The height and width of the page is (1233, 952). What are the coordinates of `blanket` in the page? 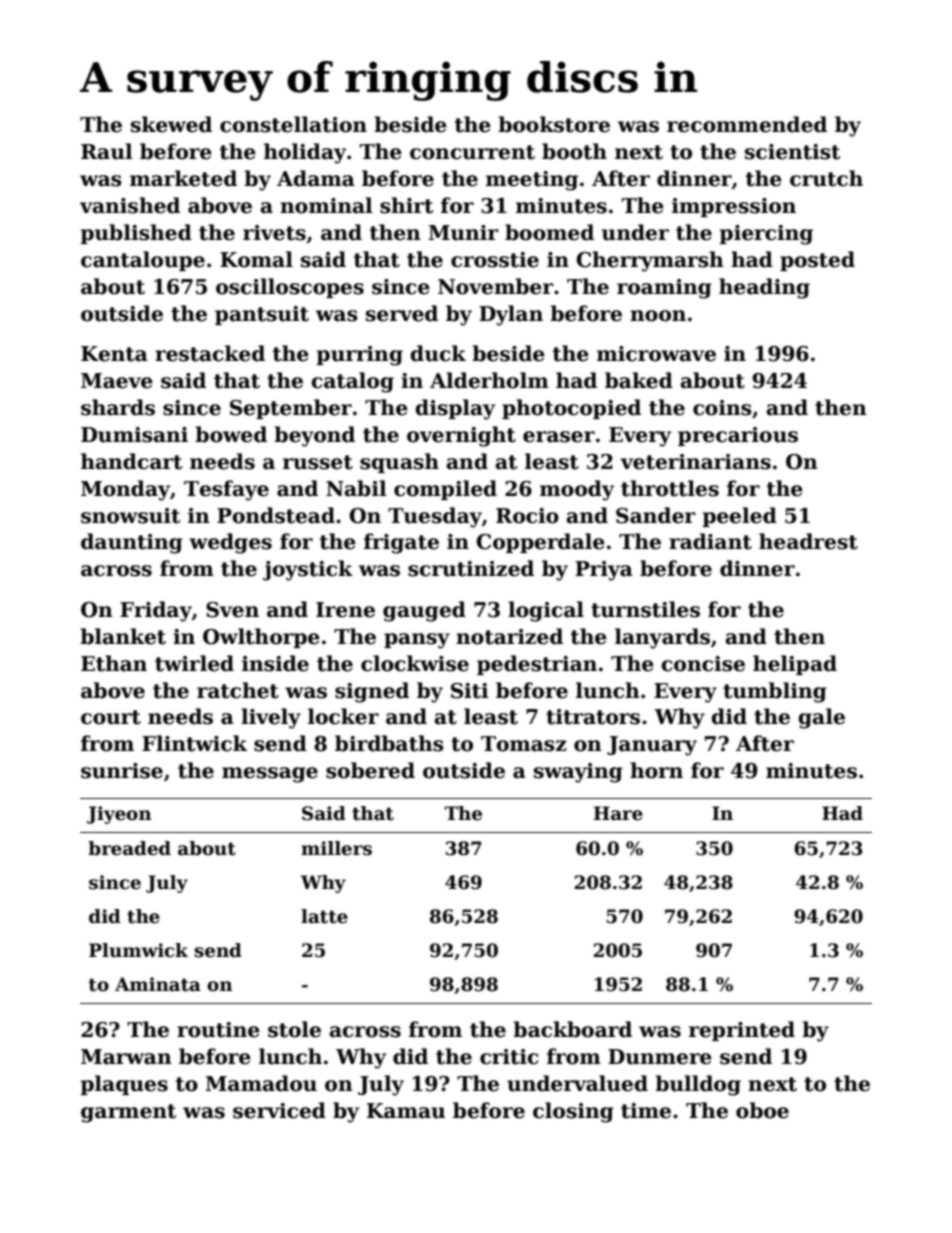 It's located at (123, 636).
